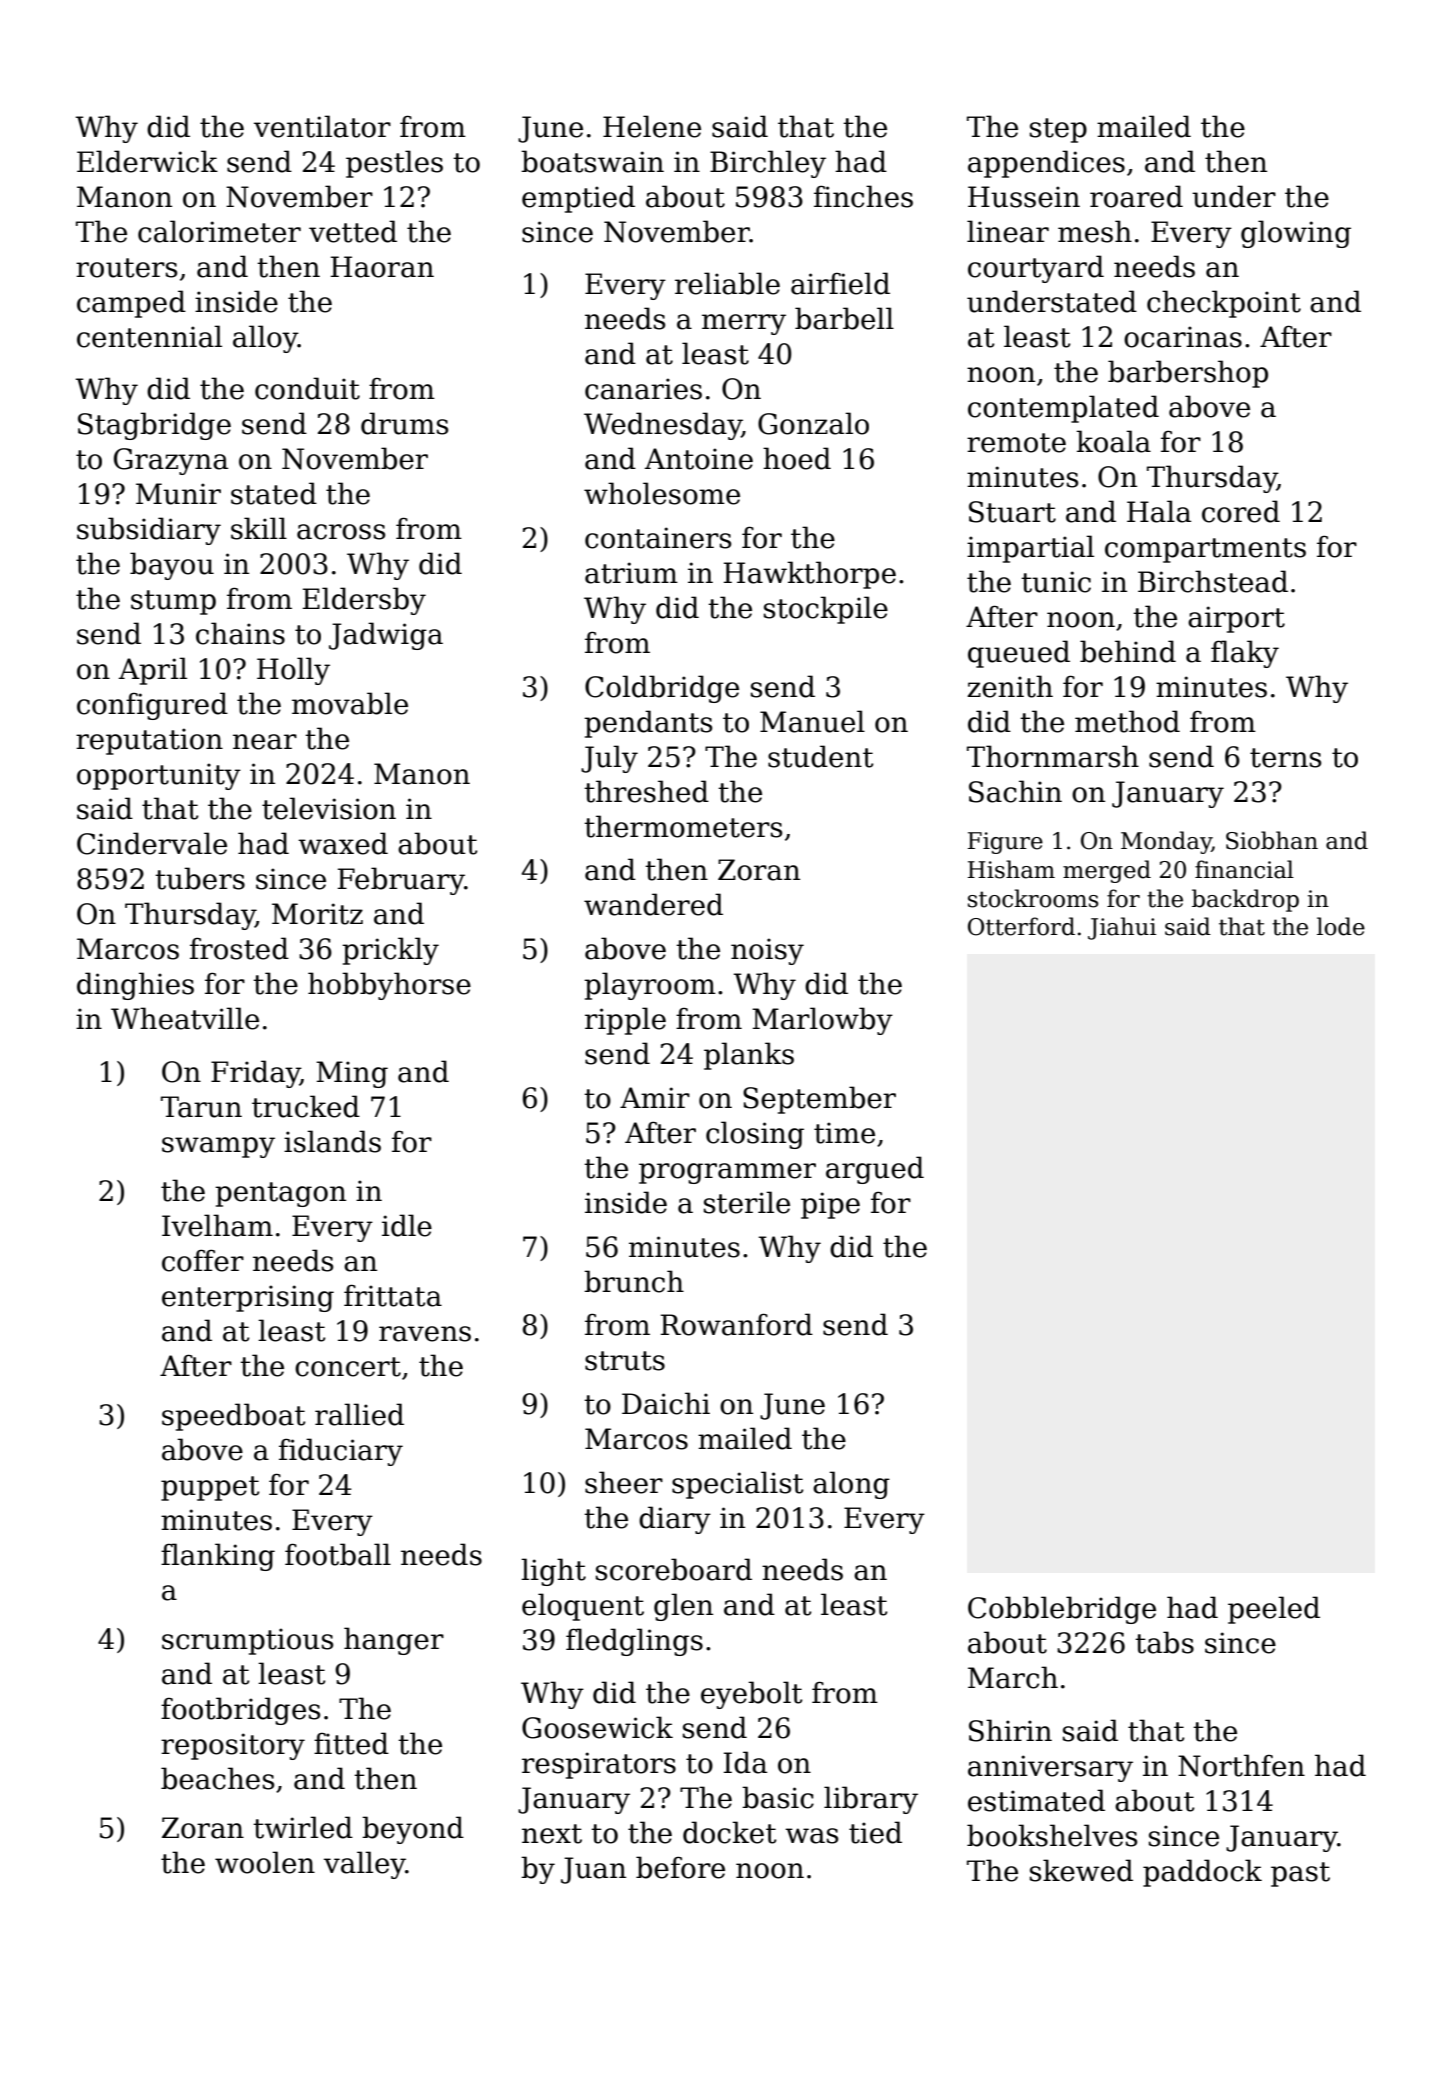  Describe the element at coordinates (147, 161) in the page. I see `Elderwick` at that location.
